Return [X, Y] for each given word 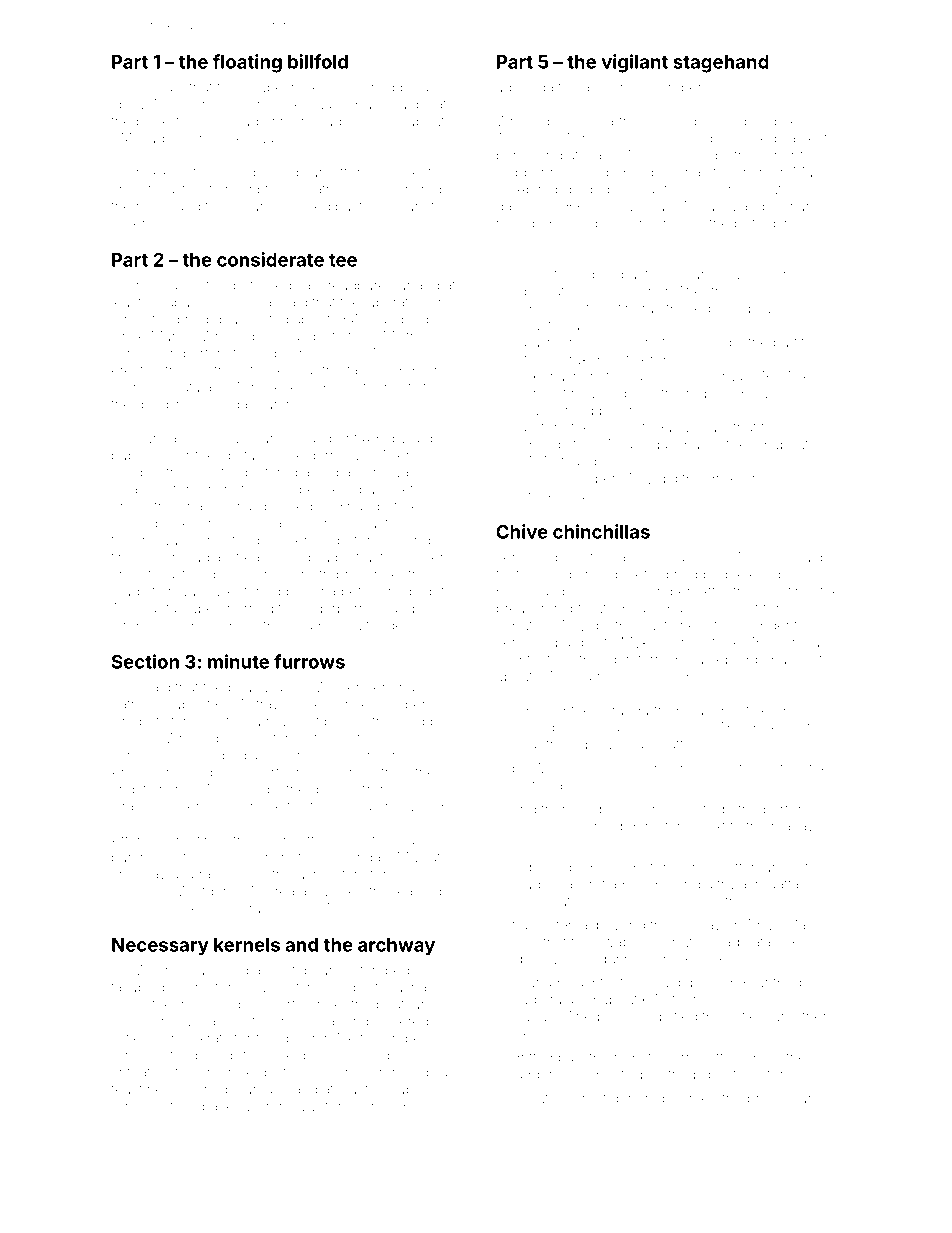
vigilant [635, 63]
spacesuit [226, 1108]
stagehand [721, 64]
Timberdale [642, 444]
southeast [222, 370]
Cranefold [143, 806]
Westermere [354, 687]
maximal [775, 727]
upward [408, 439]
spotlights [543, 729]
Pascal [132, 87]
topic [822, 729]
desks [227, 574]
